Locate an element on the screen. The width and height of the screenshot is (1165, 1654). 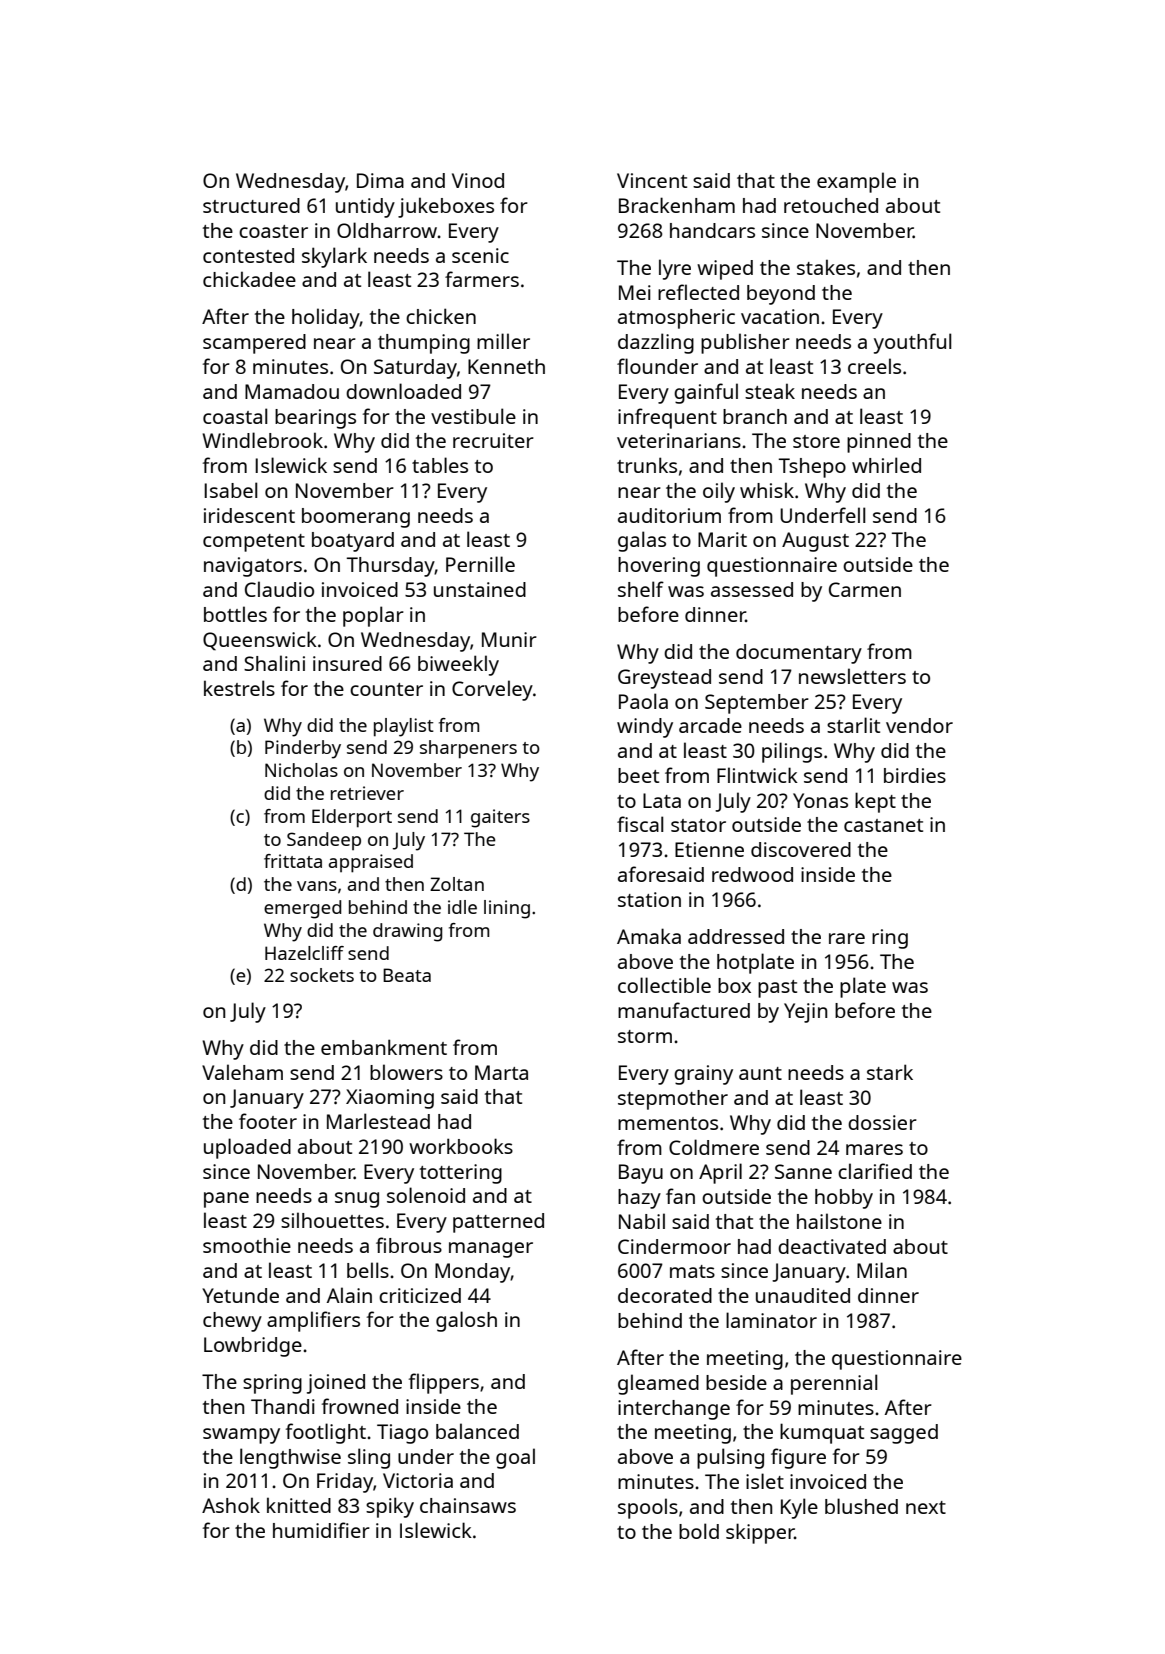
newsletters is located at coordinates (852, 676).
